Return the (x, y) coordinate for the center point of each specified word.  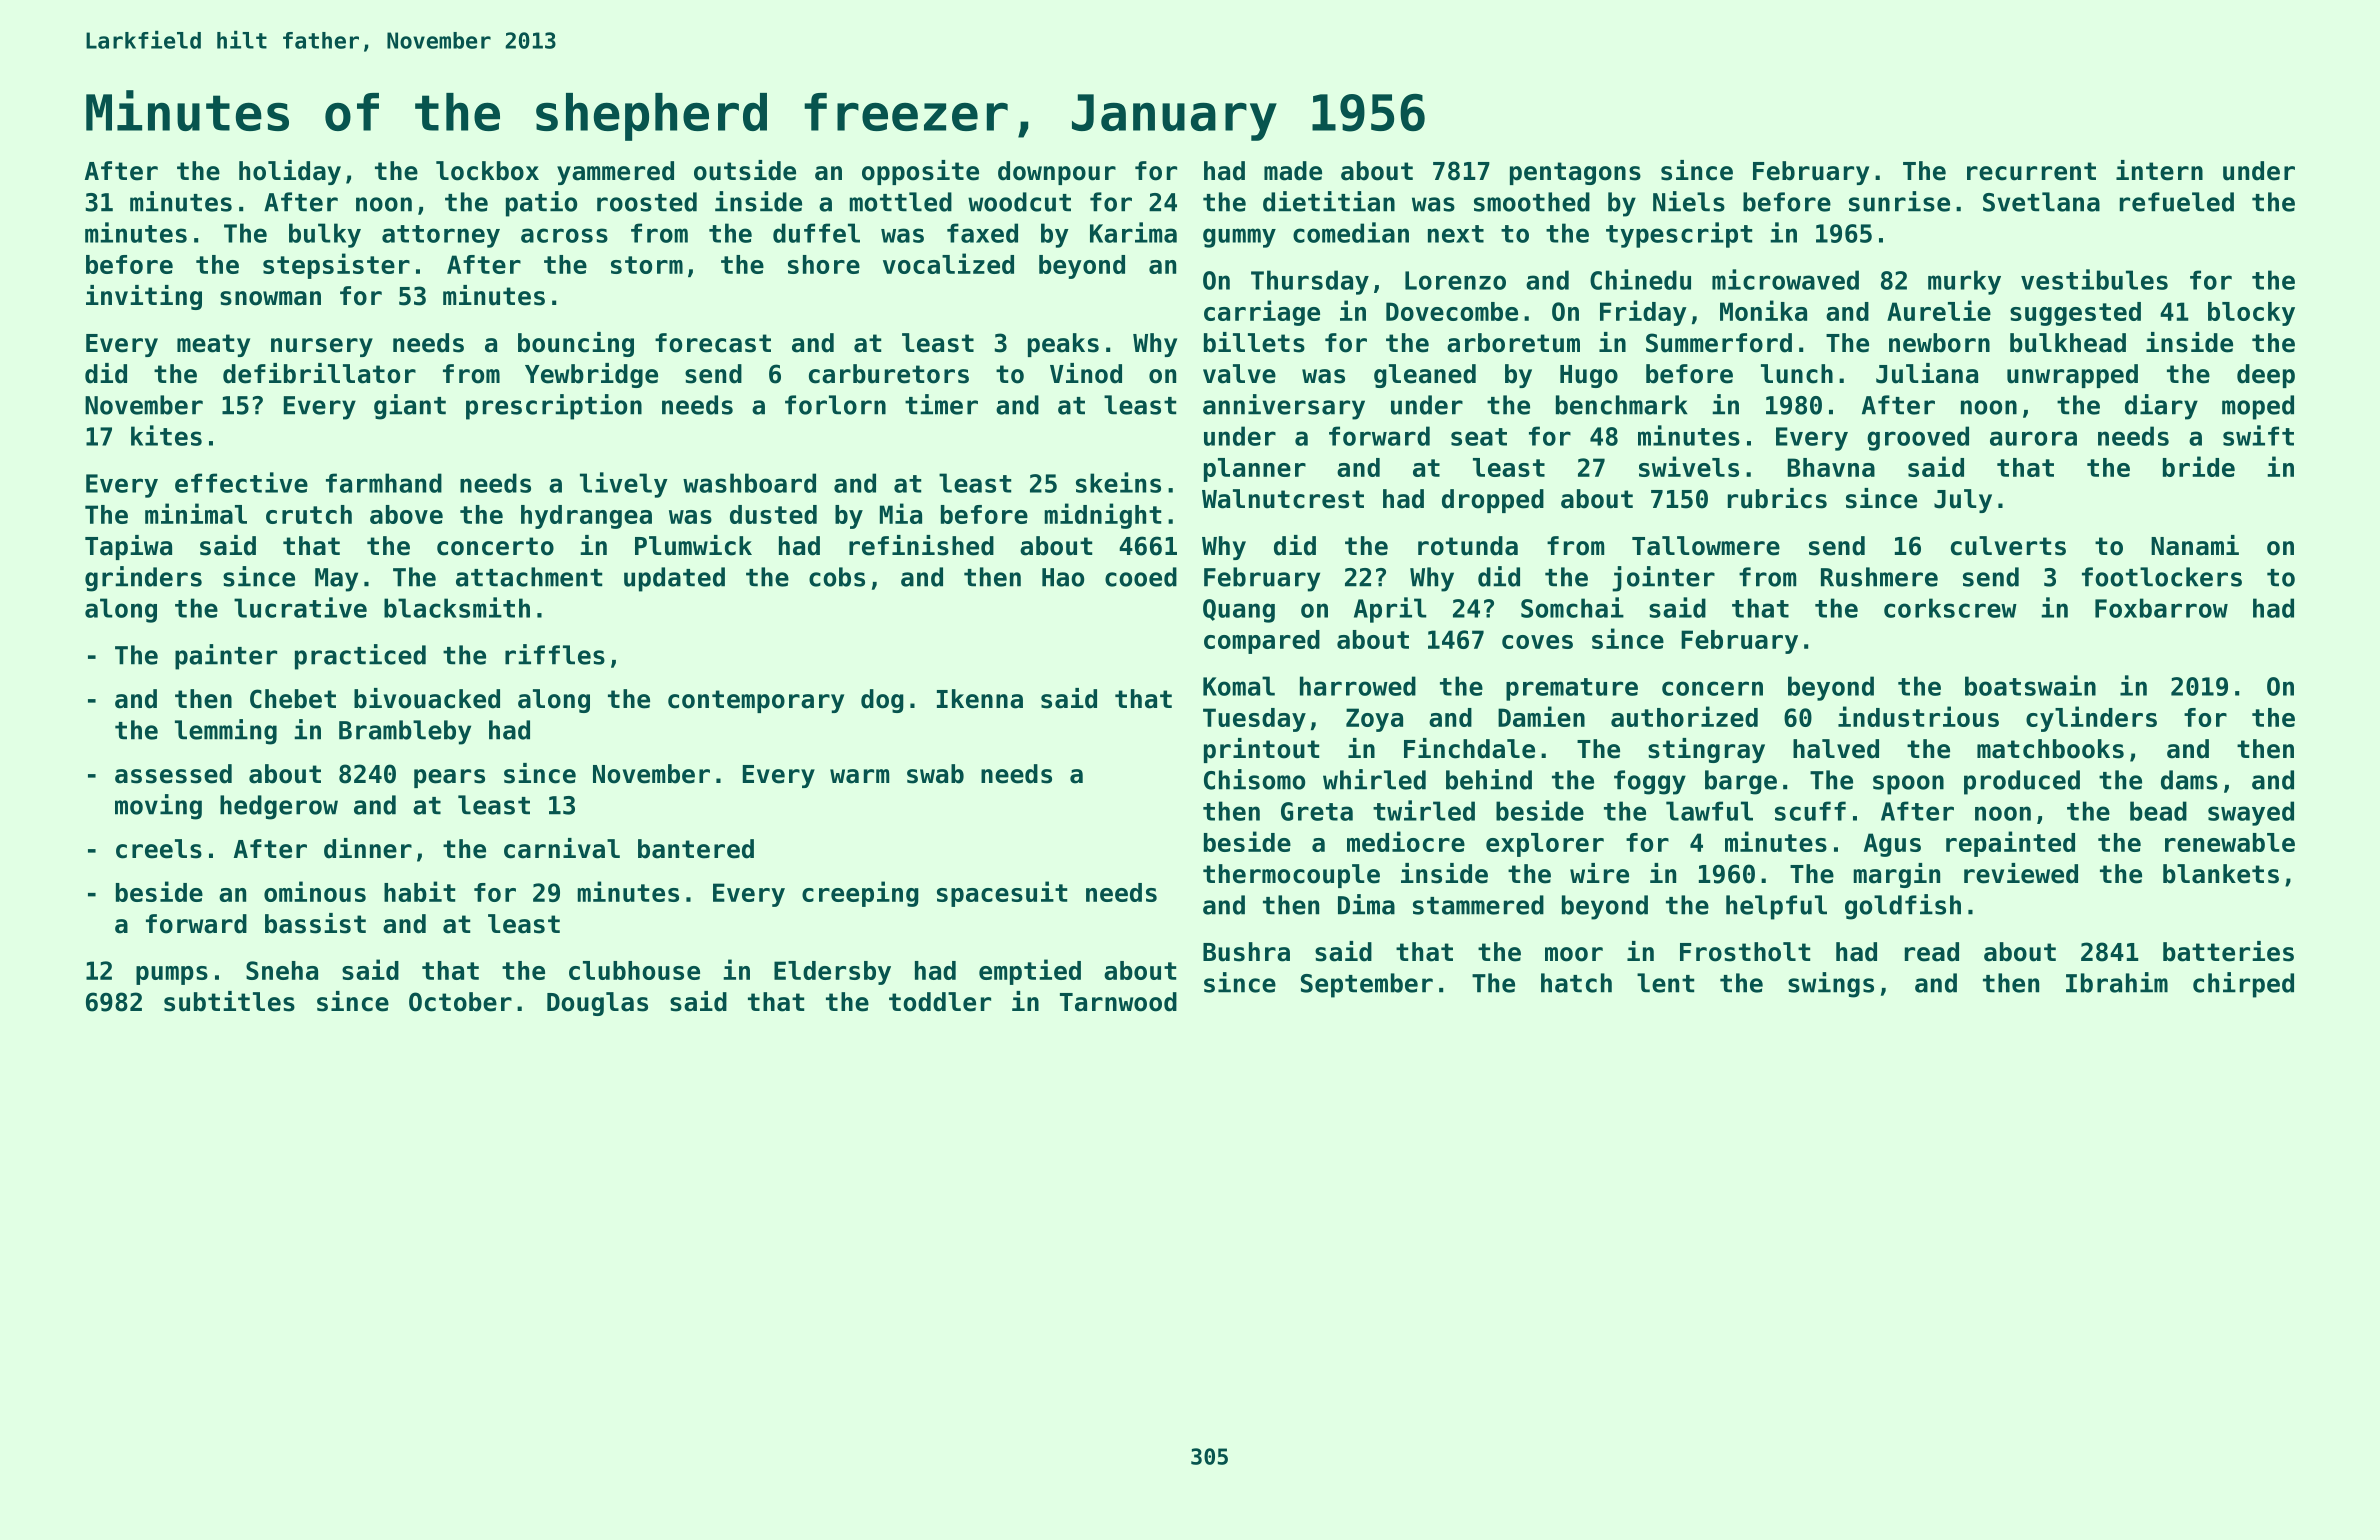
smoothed (1532, 202)
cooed (1141, 577)
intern (2159, 170)
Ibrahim (2117, 982)
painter (226, 657)
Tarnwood (1118, 1002)
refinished (921, 545)
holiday (290, 172)
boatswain (2030, 685)
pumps (172, 975)
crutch (309, 514)
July (1963, 501)
